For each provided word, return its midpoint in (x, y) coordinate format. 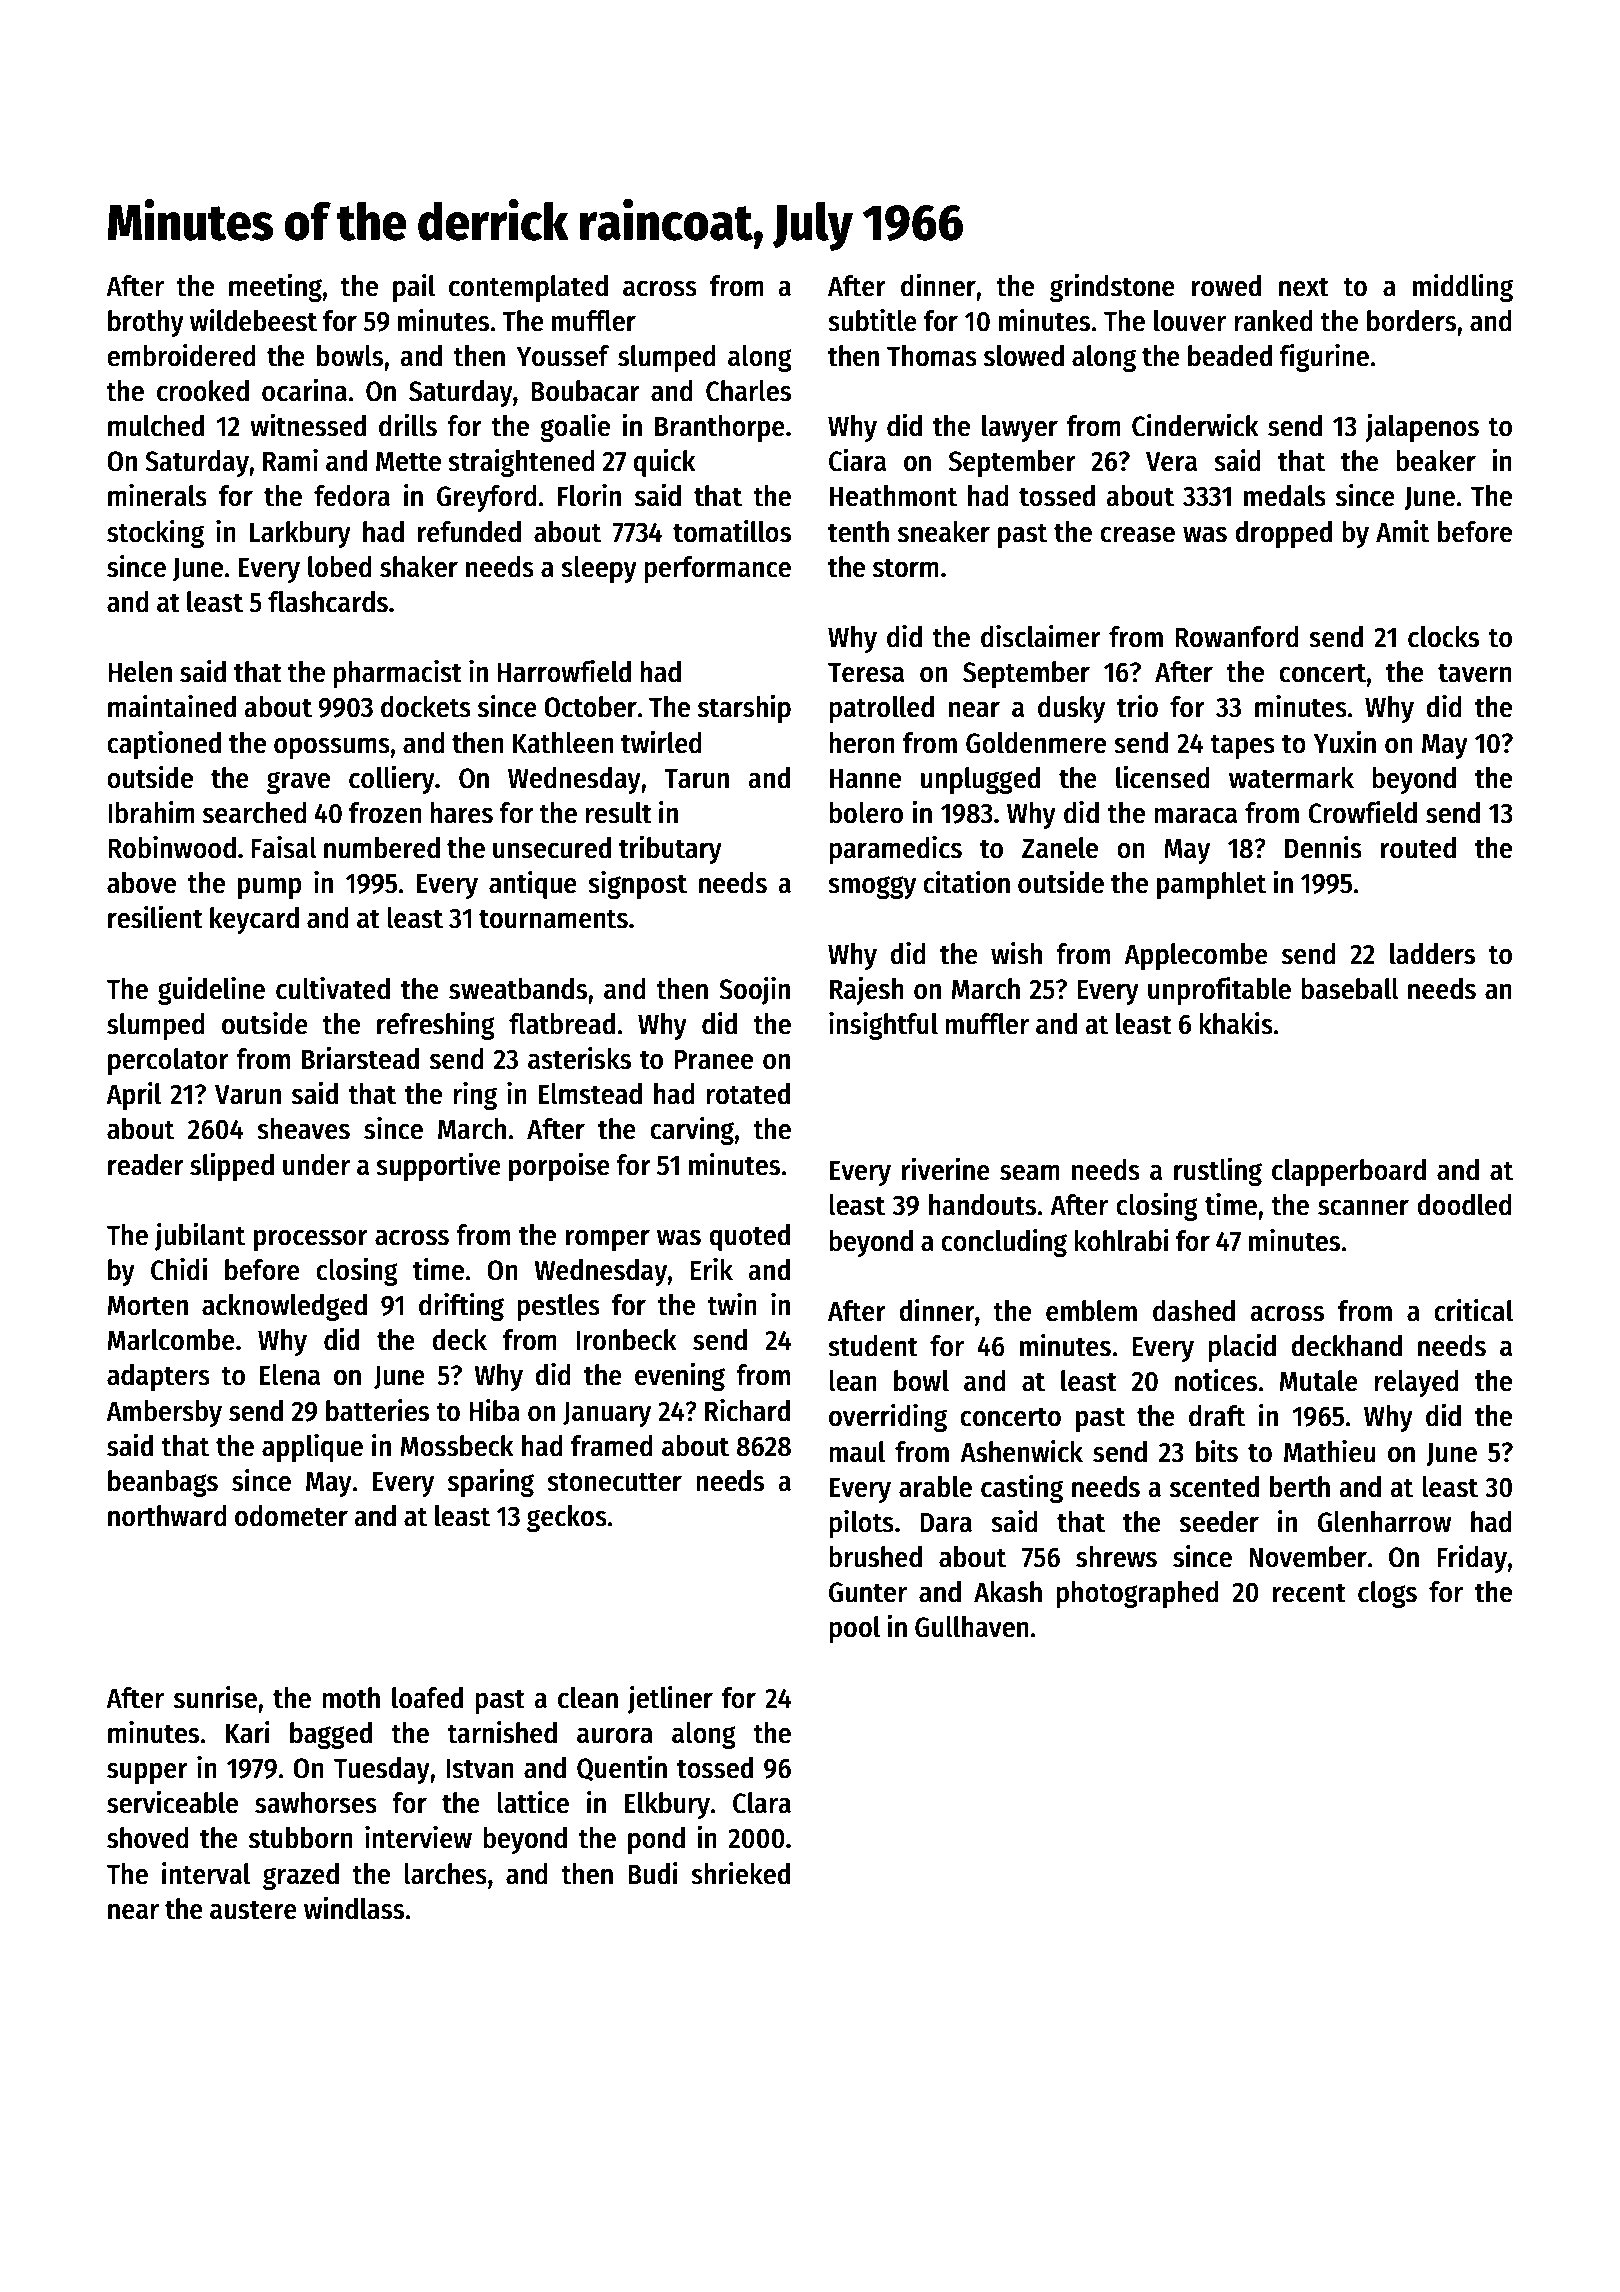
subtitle (872, 320)
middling (1463, 288)
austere (253, 1910)
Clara (762, 1803)
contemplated (528, 288)
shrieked (740, 1873)
